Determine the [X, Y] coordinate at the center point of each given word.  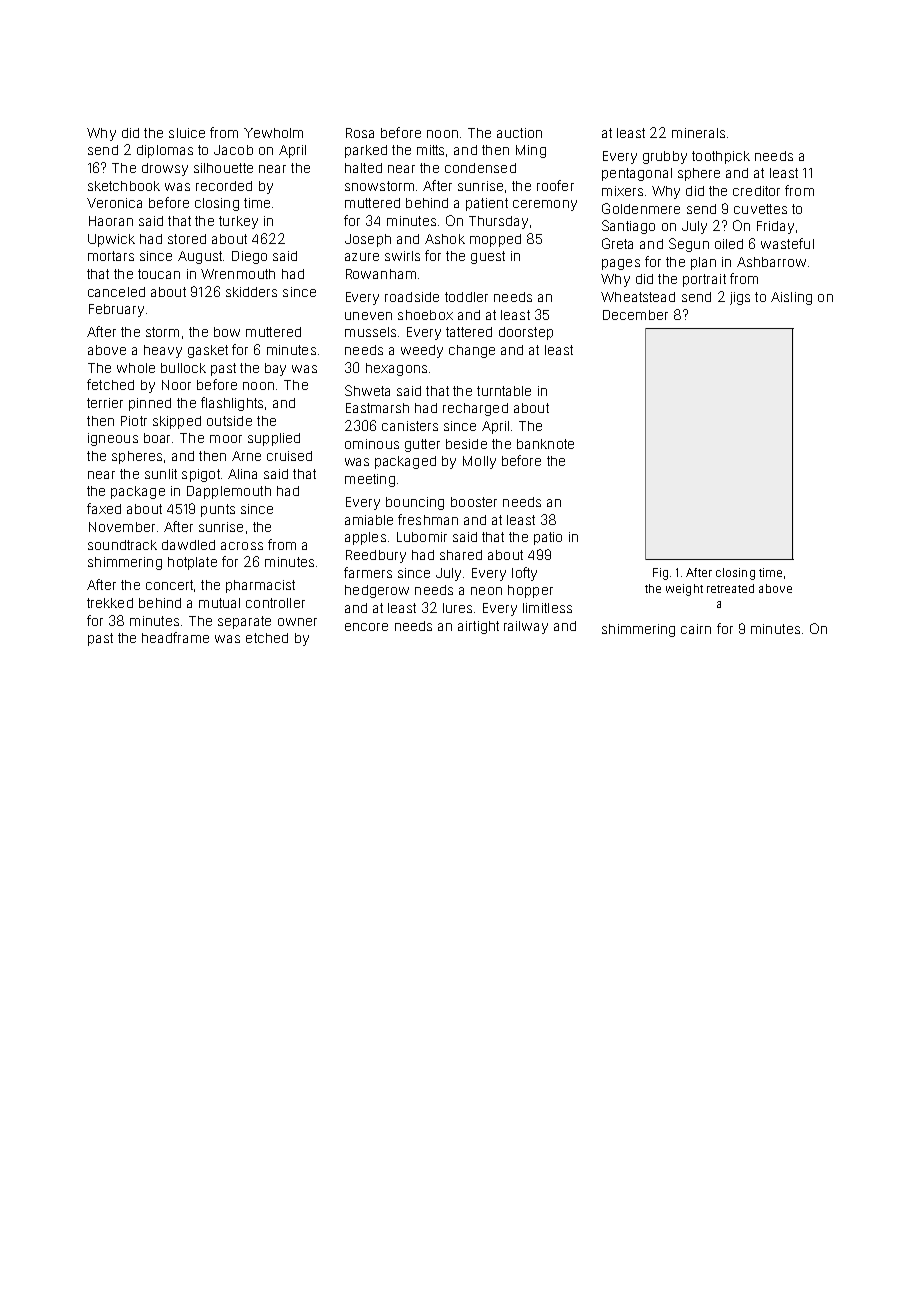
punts [218, 510]
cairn [696, 629]
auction [519, 133]
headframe [175, 637]
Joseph [368, 240]
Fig [660, 574]
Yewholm [273, 133]
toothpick [721, 157]
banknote [545, 444]
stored [187, 239]
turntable [504, 391]
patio [548, 538]
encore [366, 627]
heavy [163, 351]
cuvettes [760, 209]
